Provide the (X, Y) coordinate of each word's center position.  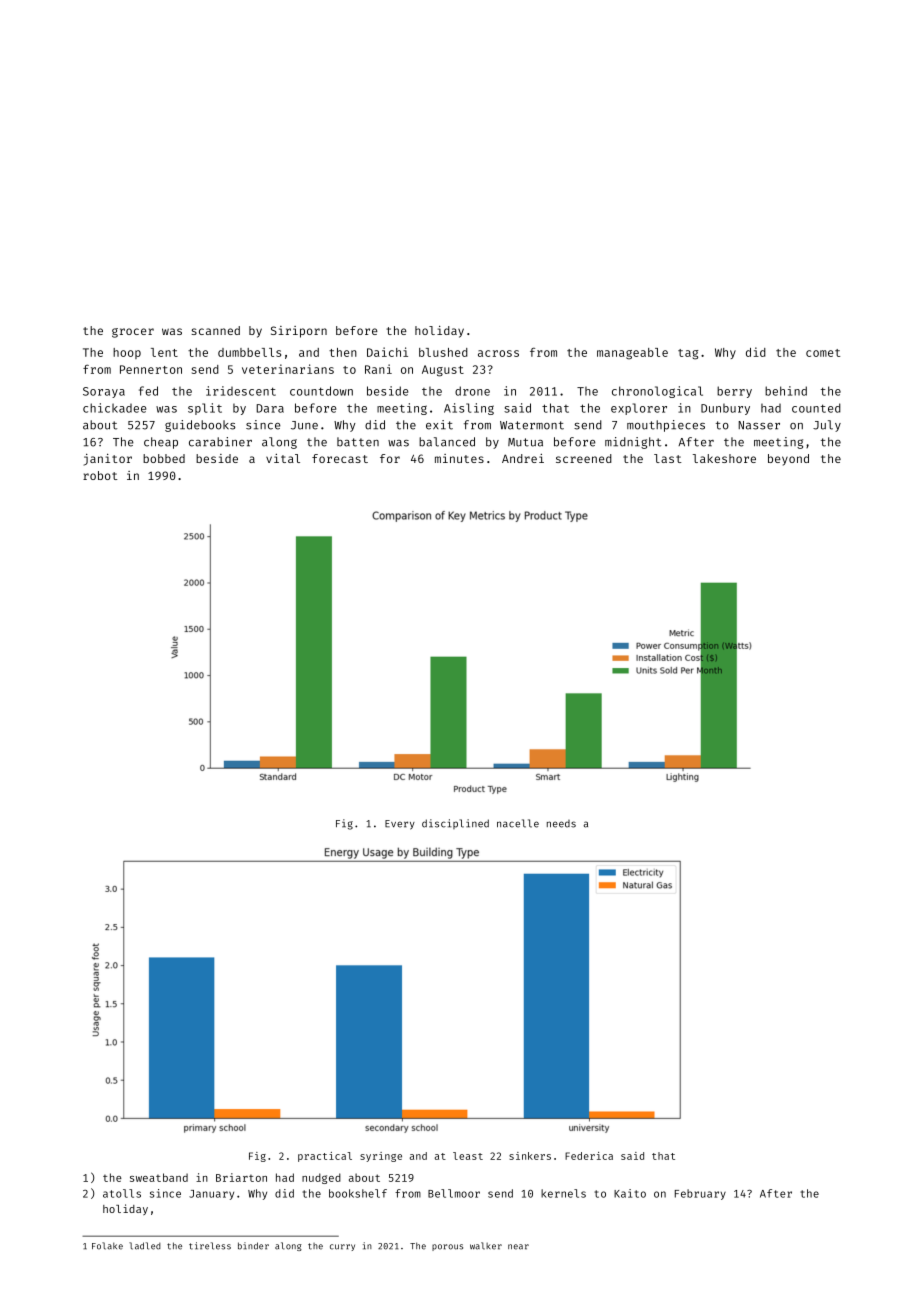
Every (400, 825)
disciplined (455, 824)
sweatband (159, 1177)
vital (283, 458)
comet (823, 353)
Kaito (630, 1193)
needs (561, 824)
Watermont (532, 425)
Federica (589, 1156)
